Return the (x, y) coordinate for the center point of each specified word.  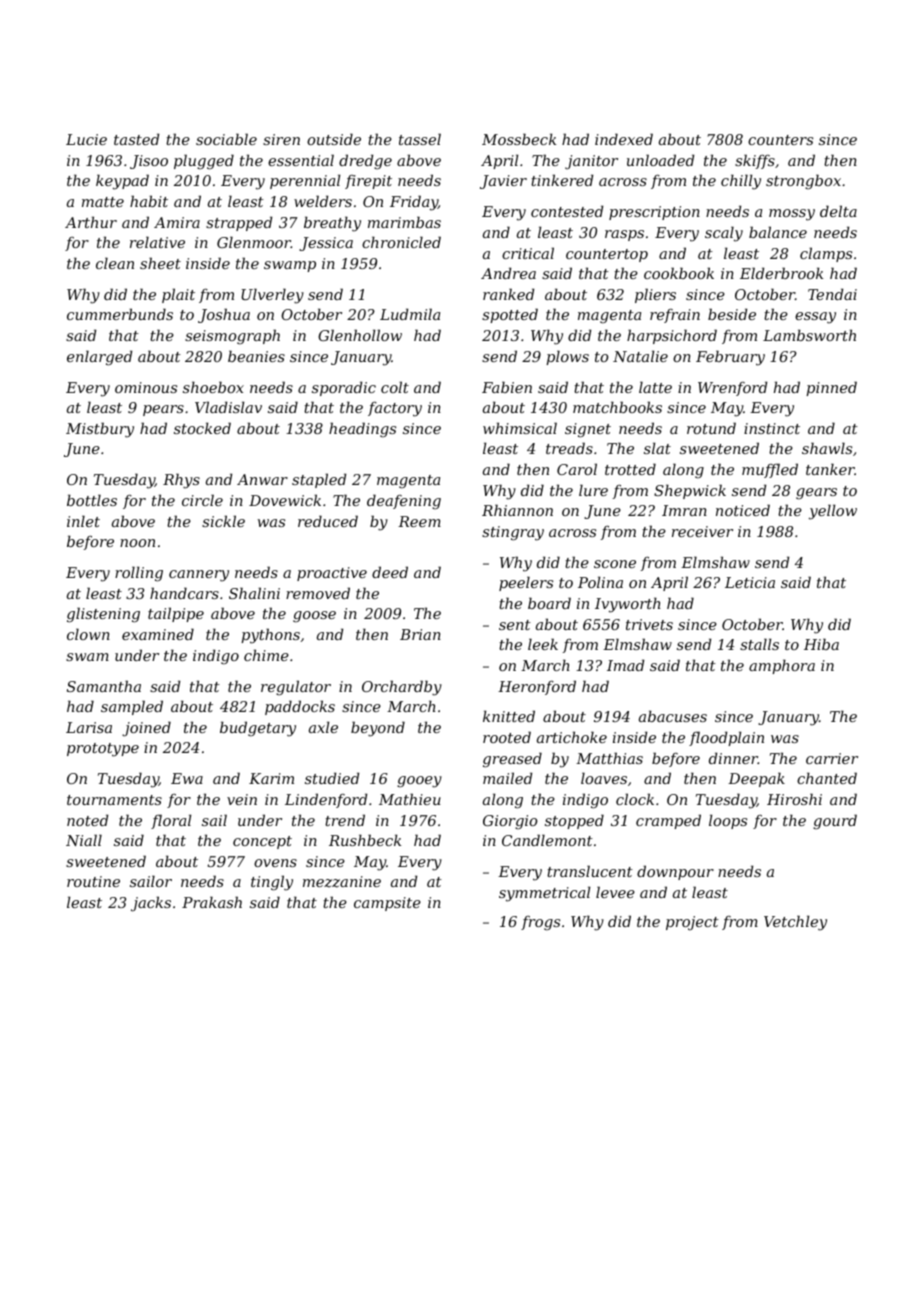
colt (395, 387)
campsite (387, 904)
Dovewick (285, 500)
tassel (420, 139)
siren (281, 139)
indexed (624, 139)
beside (732, 314)
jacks (151, 904)
